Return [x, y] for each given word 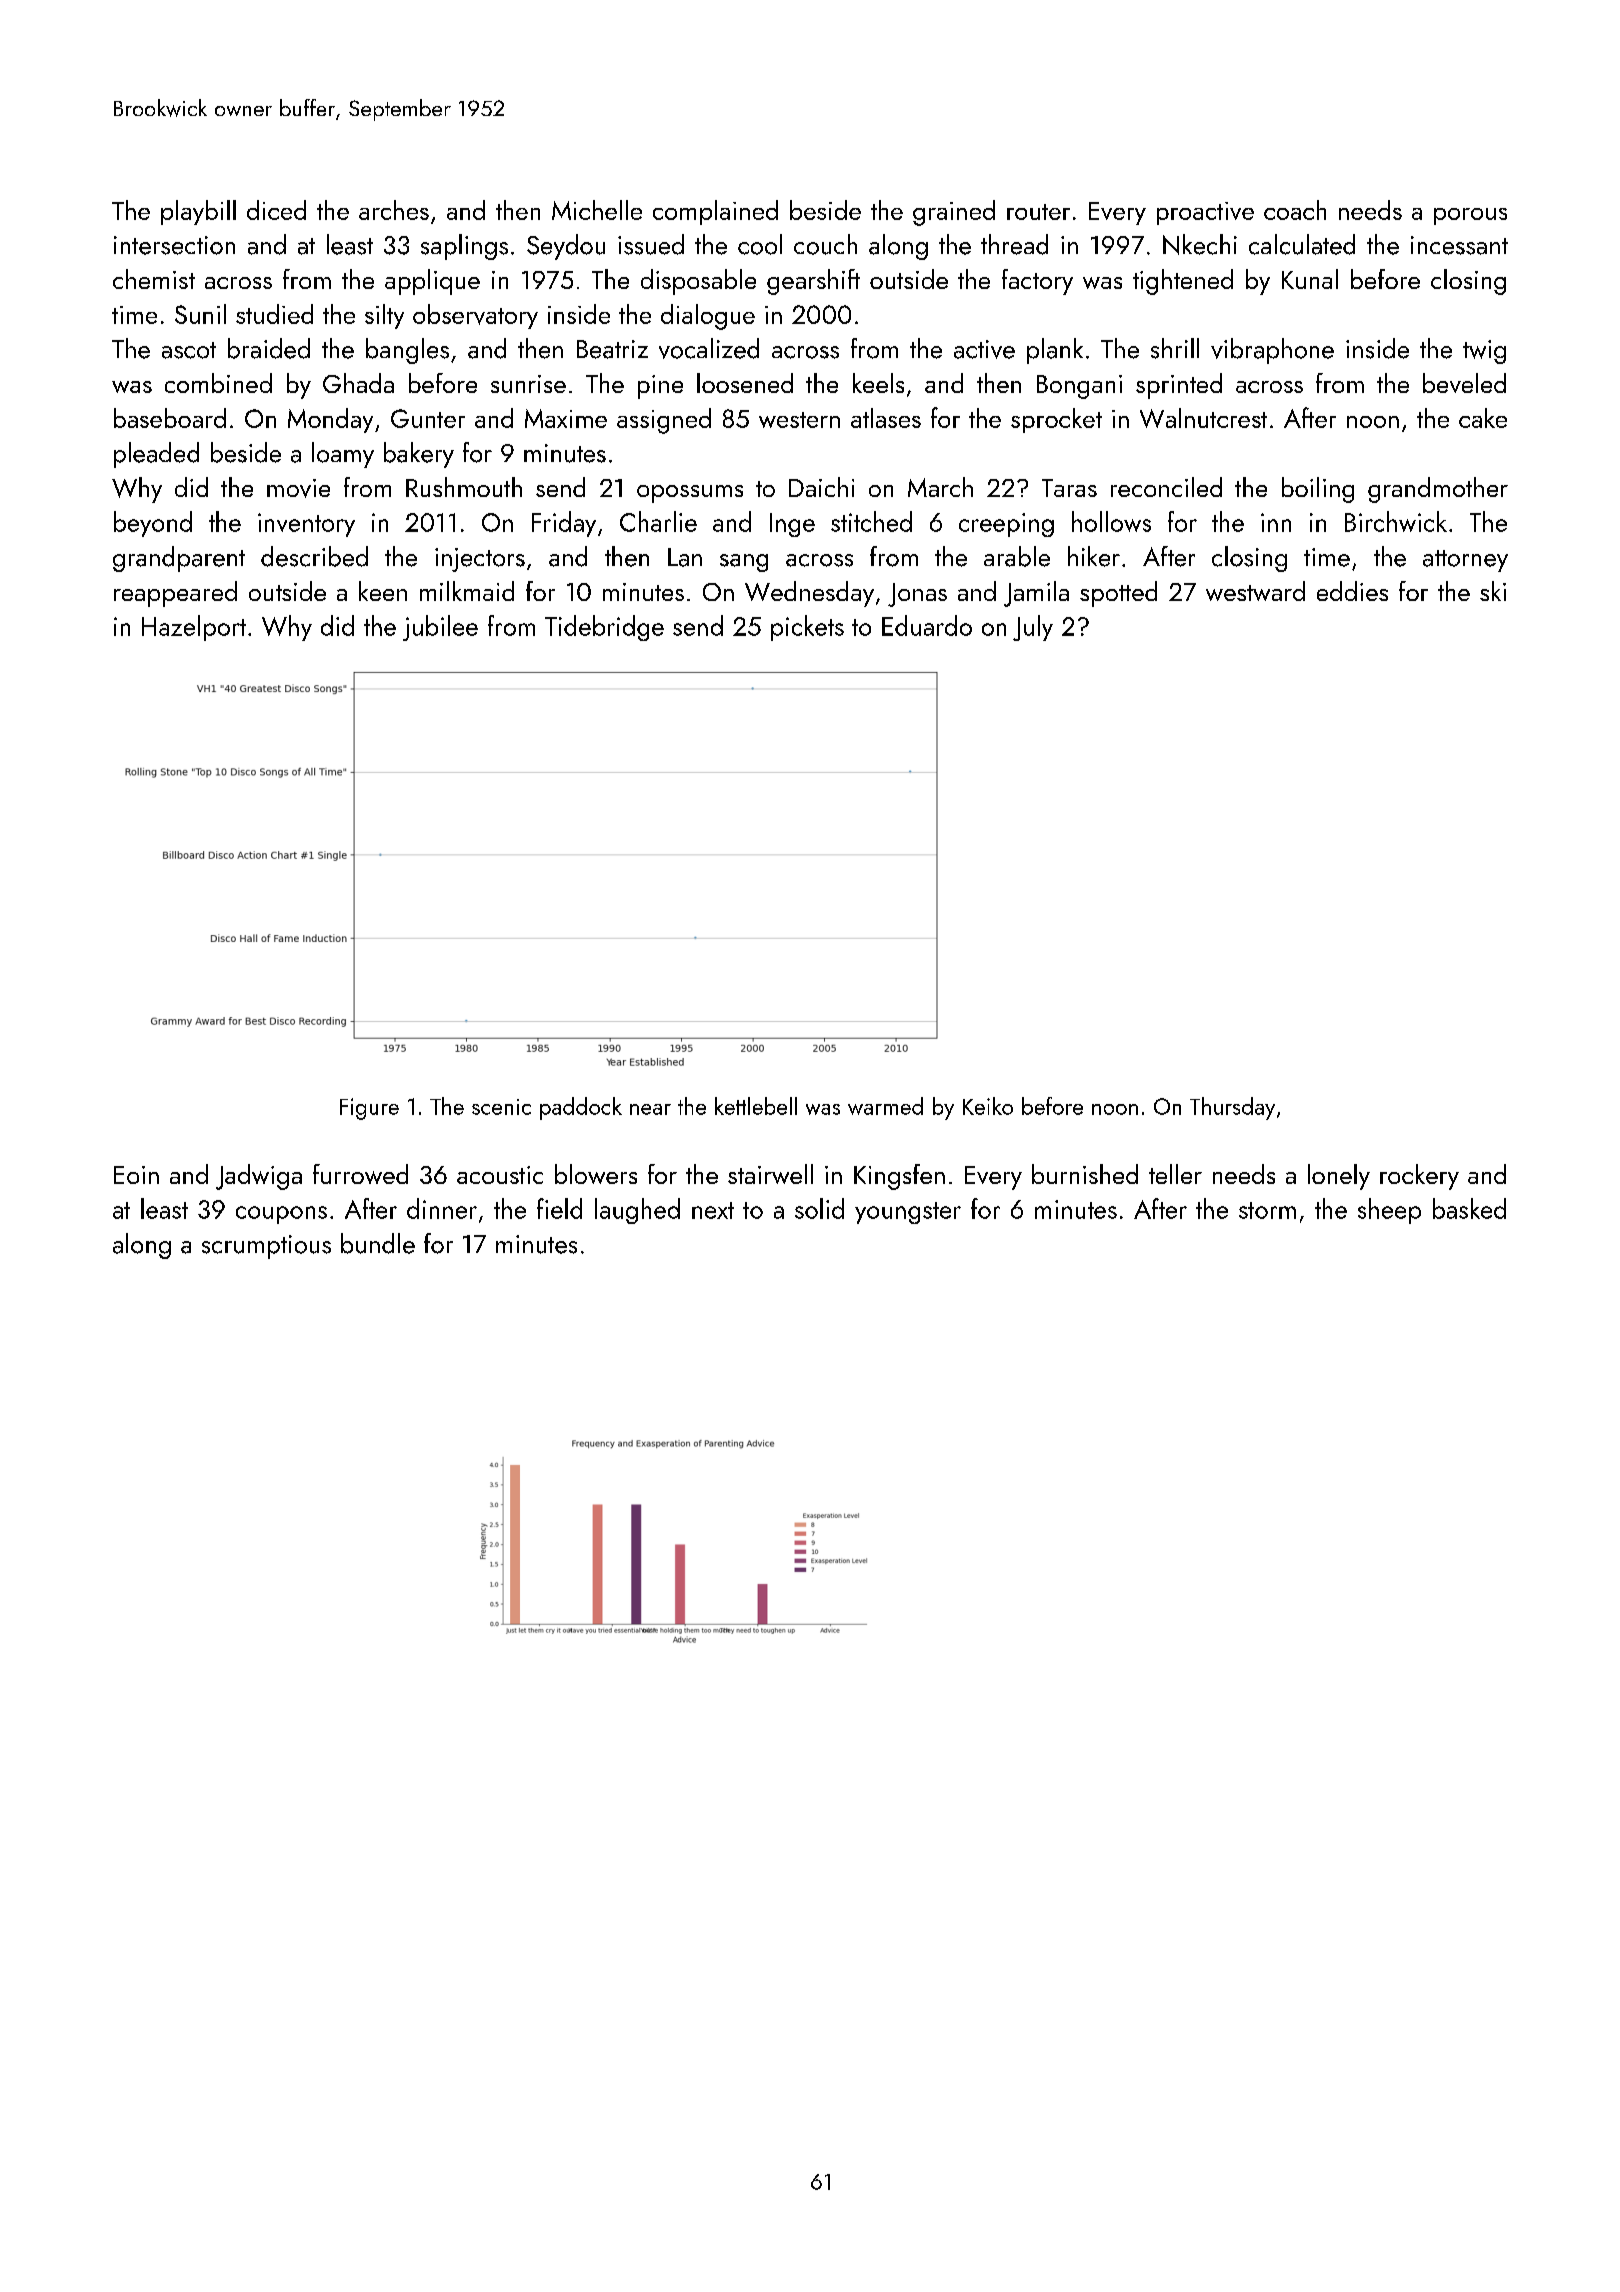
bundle [378, 1243]
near [650, 1109]
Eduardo [927, 625]
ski [1493, 591]
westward [1255, 591]
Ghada [358, 383]
